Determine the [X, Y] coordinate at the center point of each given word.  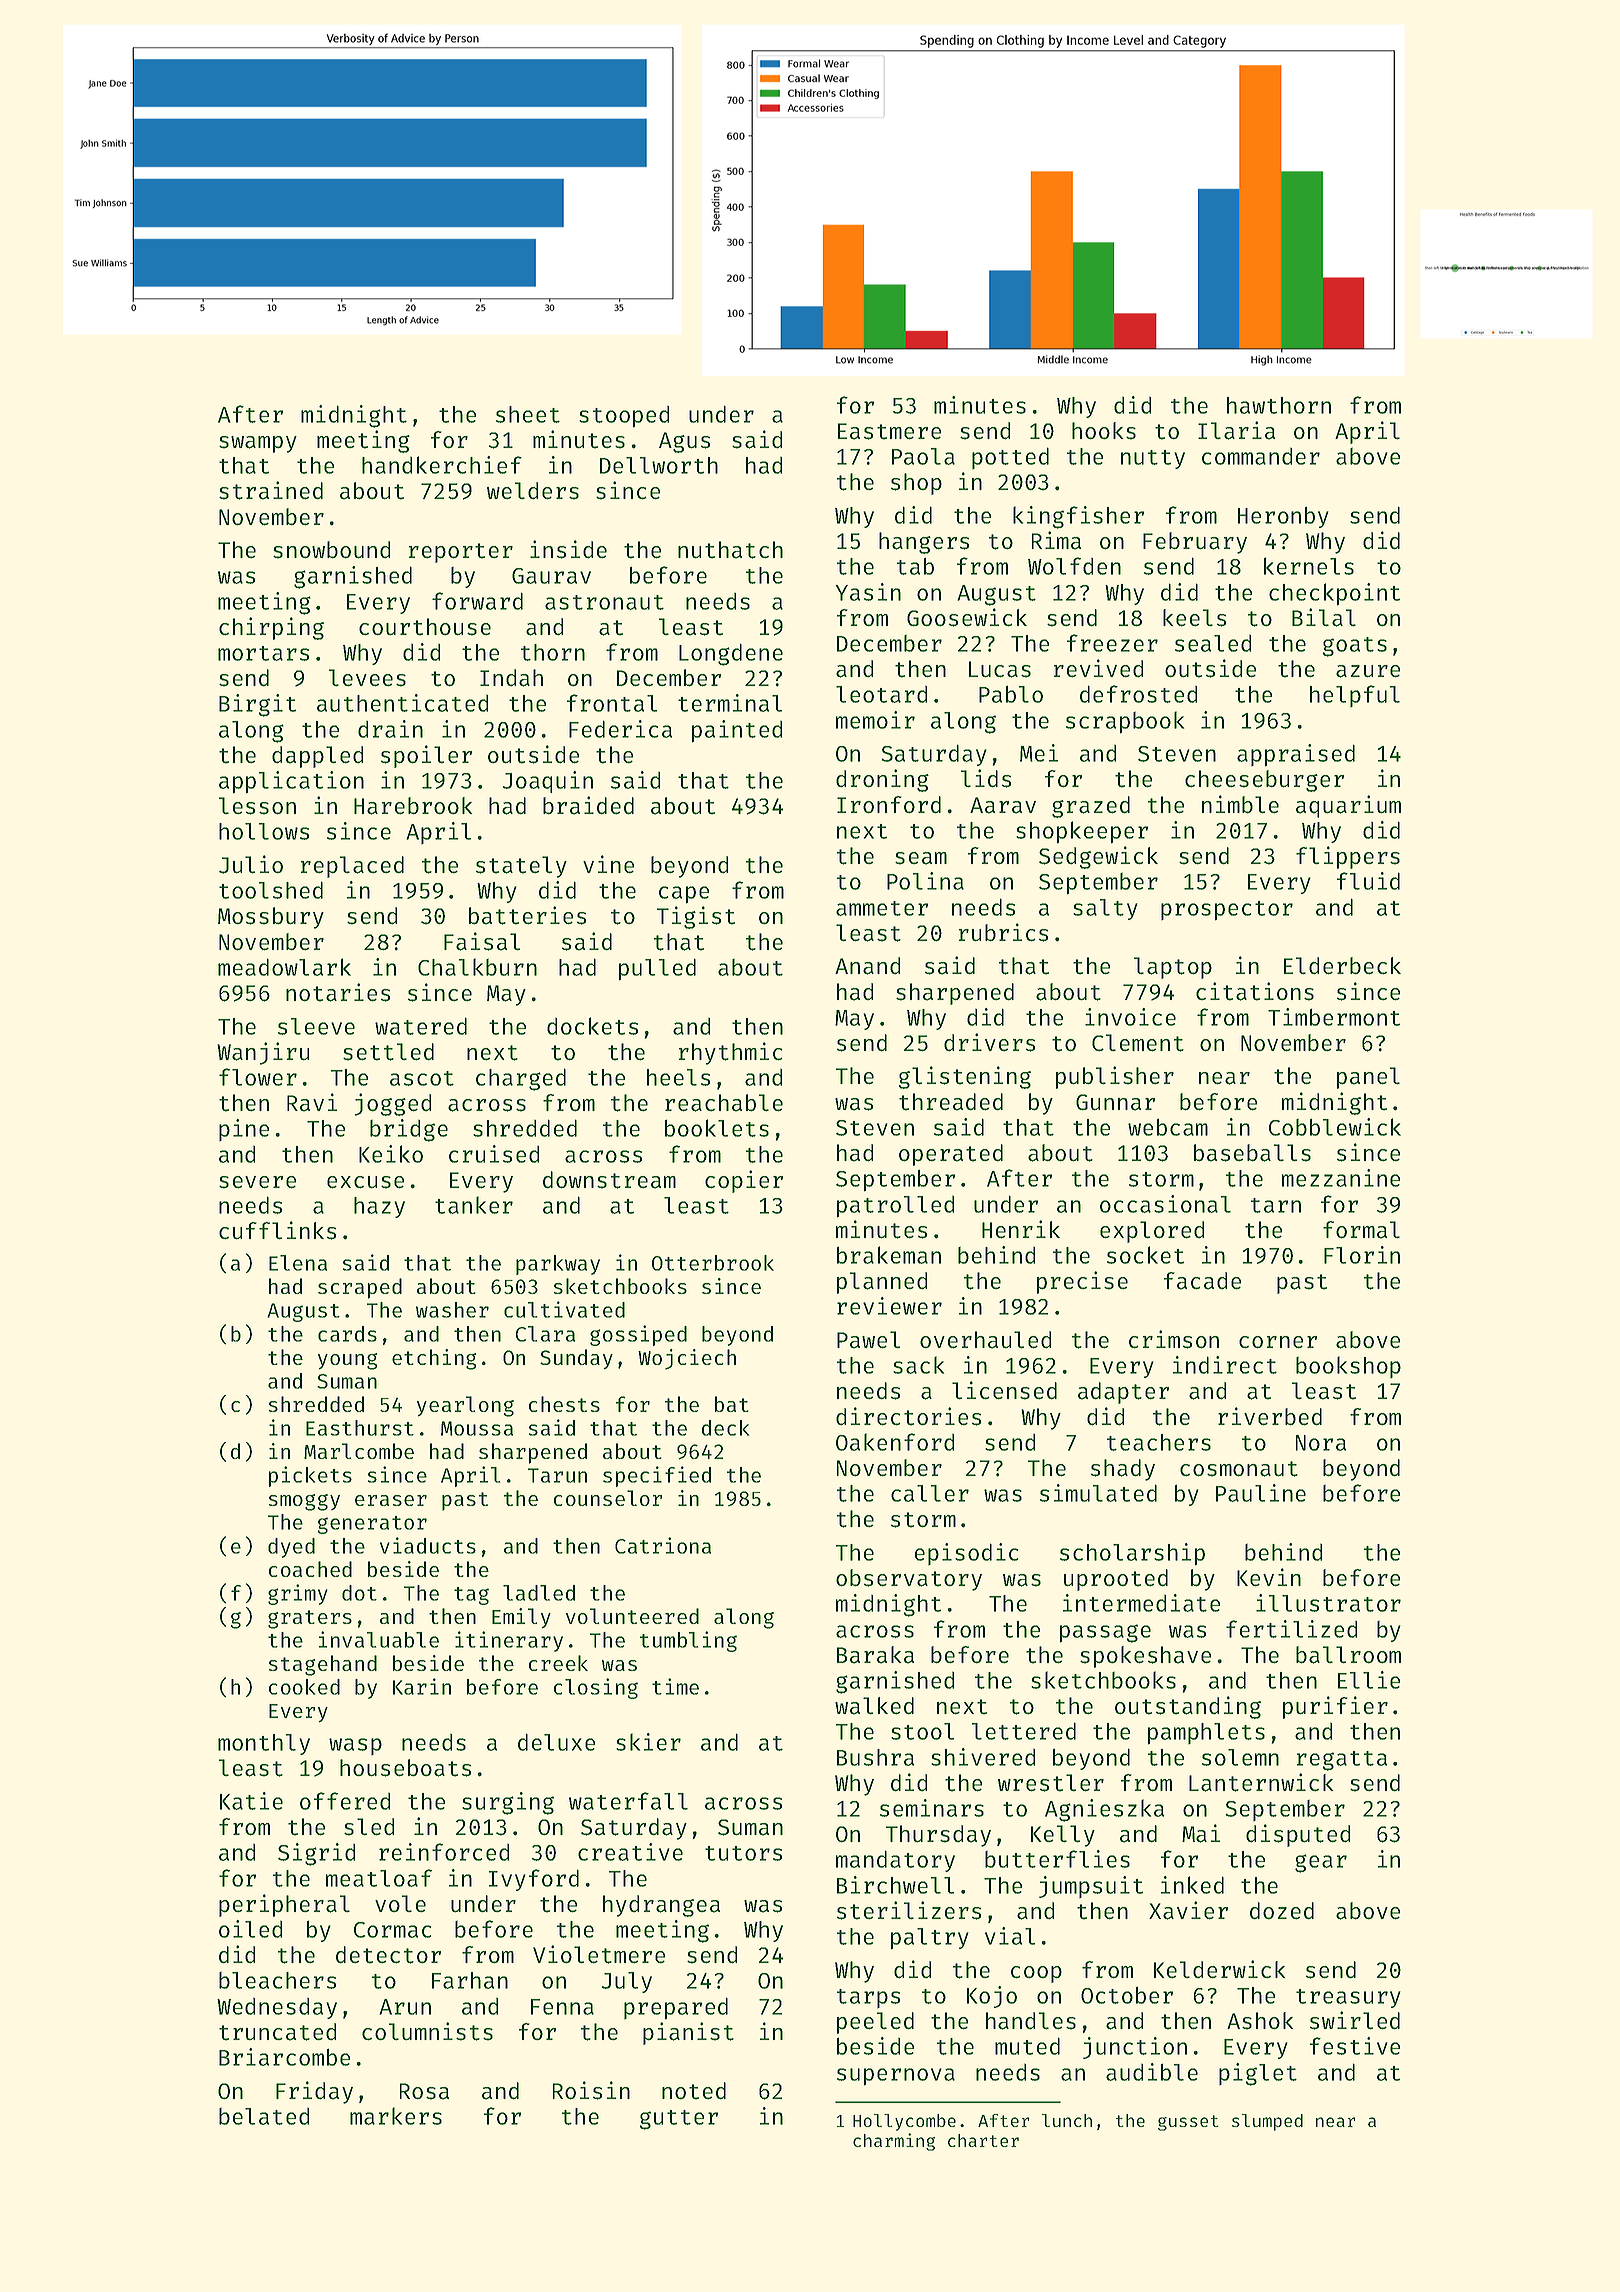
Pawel [868, 1340]
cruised [494, 1154]
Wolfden [1074, 566]
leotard [881, 694]
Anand [867, 966]
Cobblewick [1335, 1127]
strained [271, 490]
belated [264, 2116]
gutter [679, 2120]
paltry [930, 1939]
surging [508, 1803]
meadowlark [284, 967]
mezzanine [1341, 1178]
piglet [1258, 2074]
